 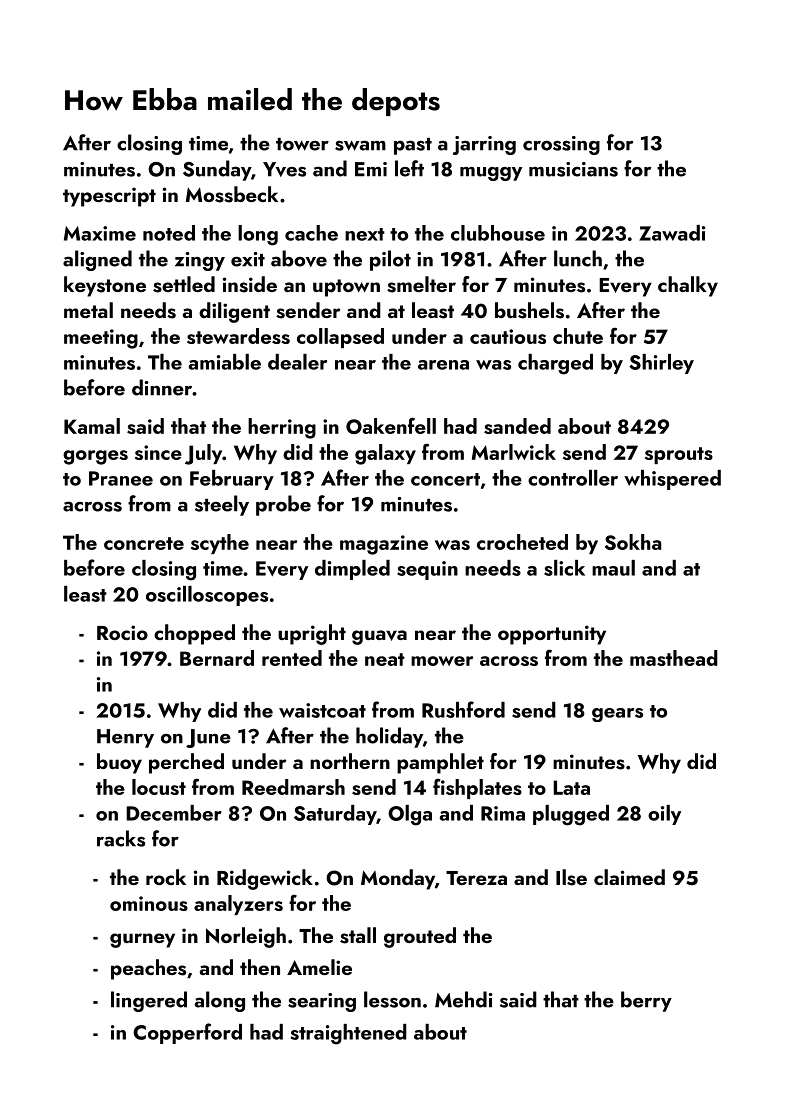 I want to click on Mehdi, so click(x=464, y=999).
